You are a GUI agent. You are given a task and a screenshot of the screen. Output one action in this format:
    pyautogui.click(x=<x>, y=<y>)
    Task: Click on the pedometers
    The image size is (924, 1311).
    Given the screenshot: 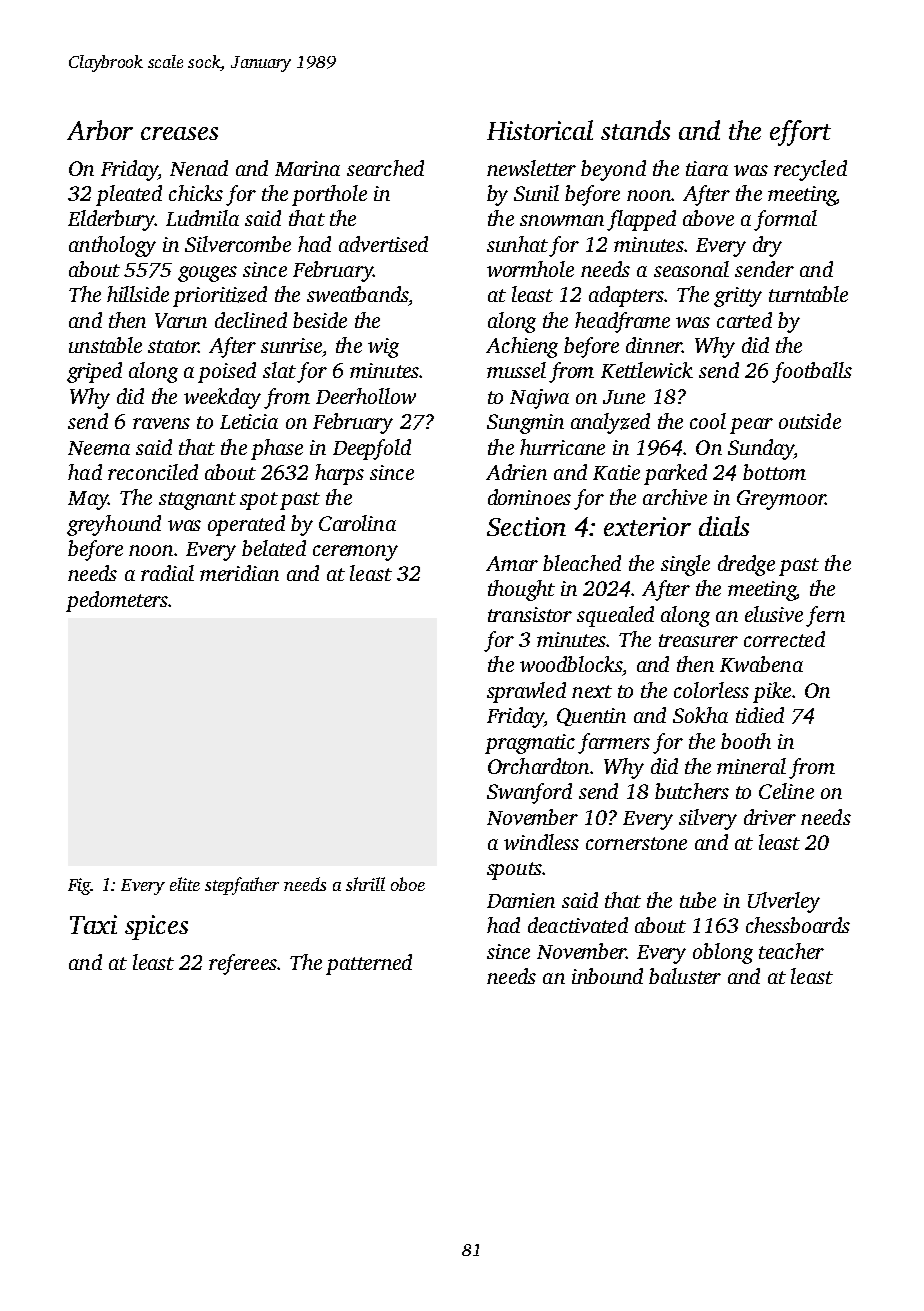 What is the action you would take?
    pyautogui.click(x=117, y=601)
